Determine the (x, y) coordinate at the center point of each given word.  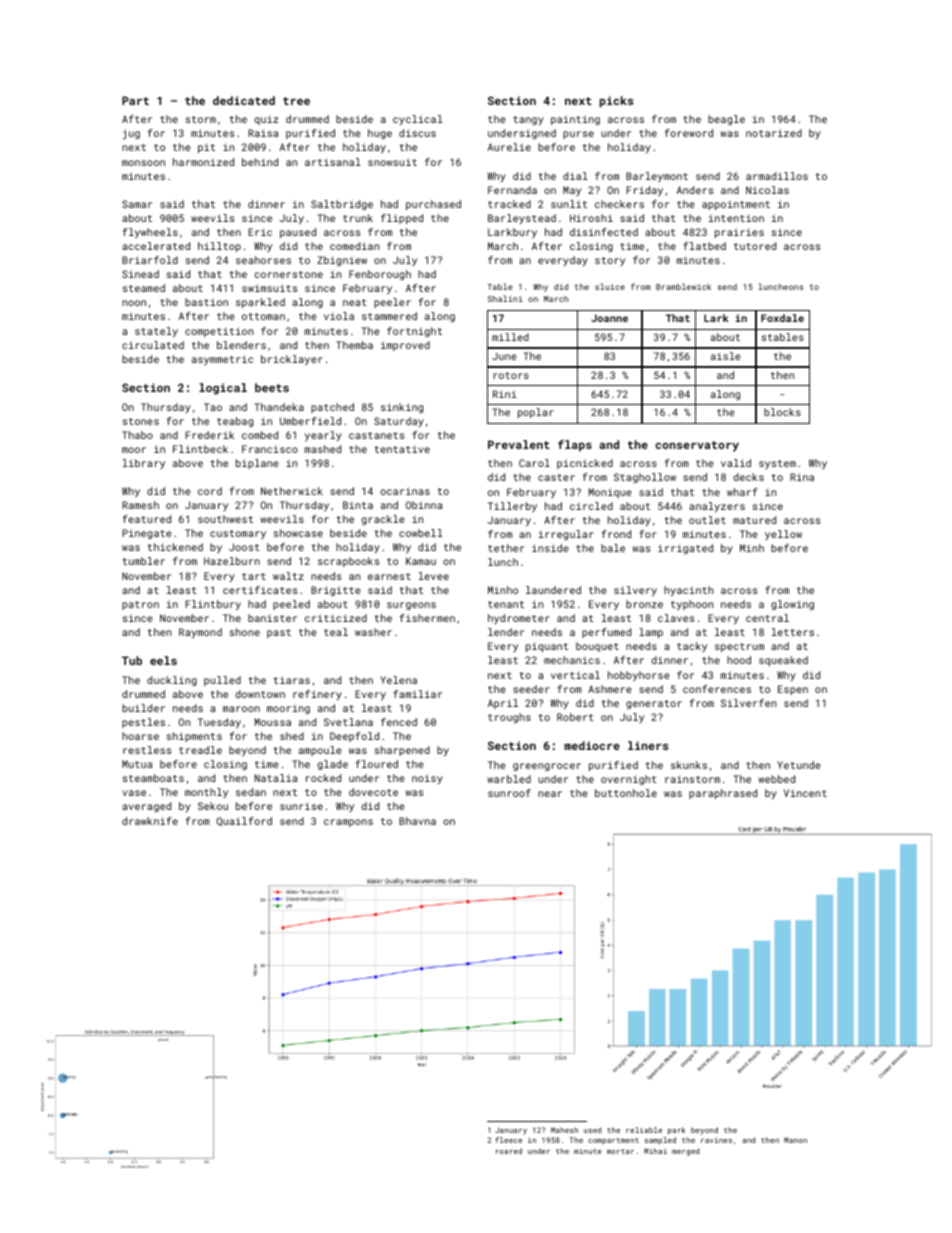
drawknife (150, 821)
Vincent (805, 793)
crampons (348, 823)
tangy (528, 120)
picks (616, 102)
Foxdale (782, 318)
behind (260, 162)
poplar (535, 413)
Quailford (244, 821)
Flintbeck (200, 449)
